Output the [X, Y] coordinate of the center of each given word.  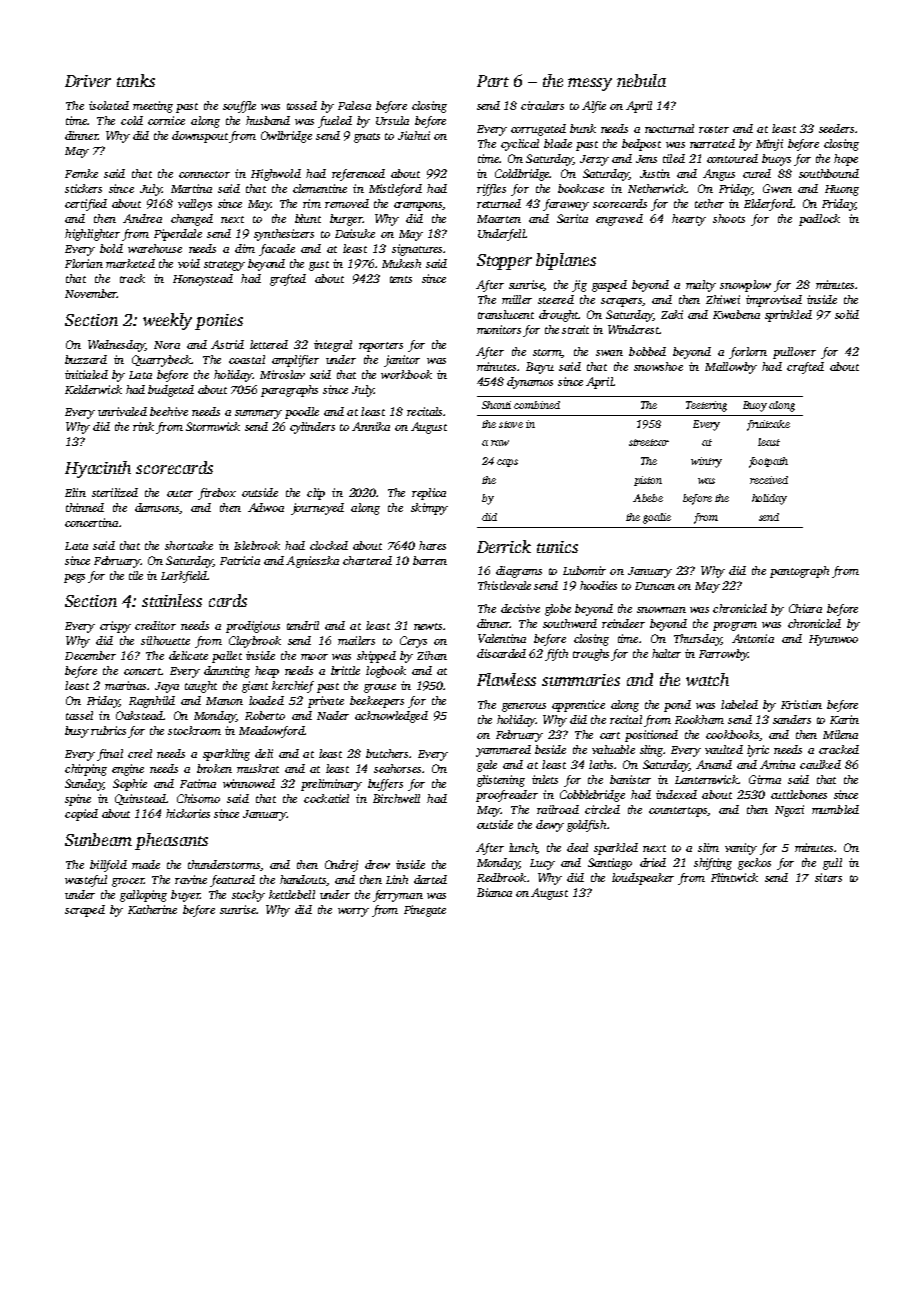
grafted [288, 280]
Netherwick [657, 188]
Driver [88, 81]
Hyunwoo [833, 640]
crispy [115, 627]
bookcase [581, 188]
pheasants [171, 841]
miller [517, 299]
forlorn [748, 353]
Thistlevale [504, 585]
